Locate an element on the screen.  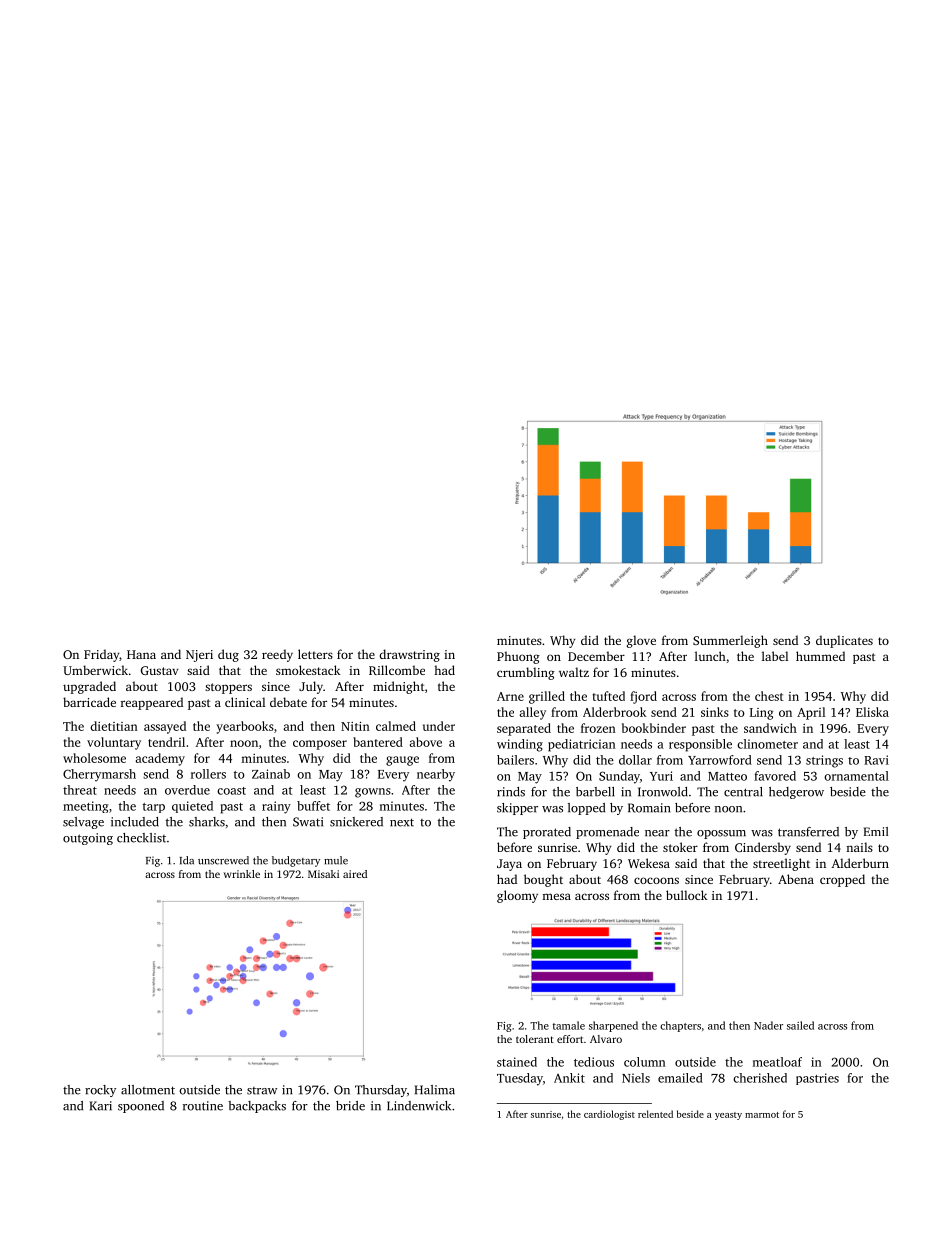
composer is located at coordinates (320, 745).
